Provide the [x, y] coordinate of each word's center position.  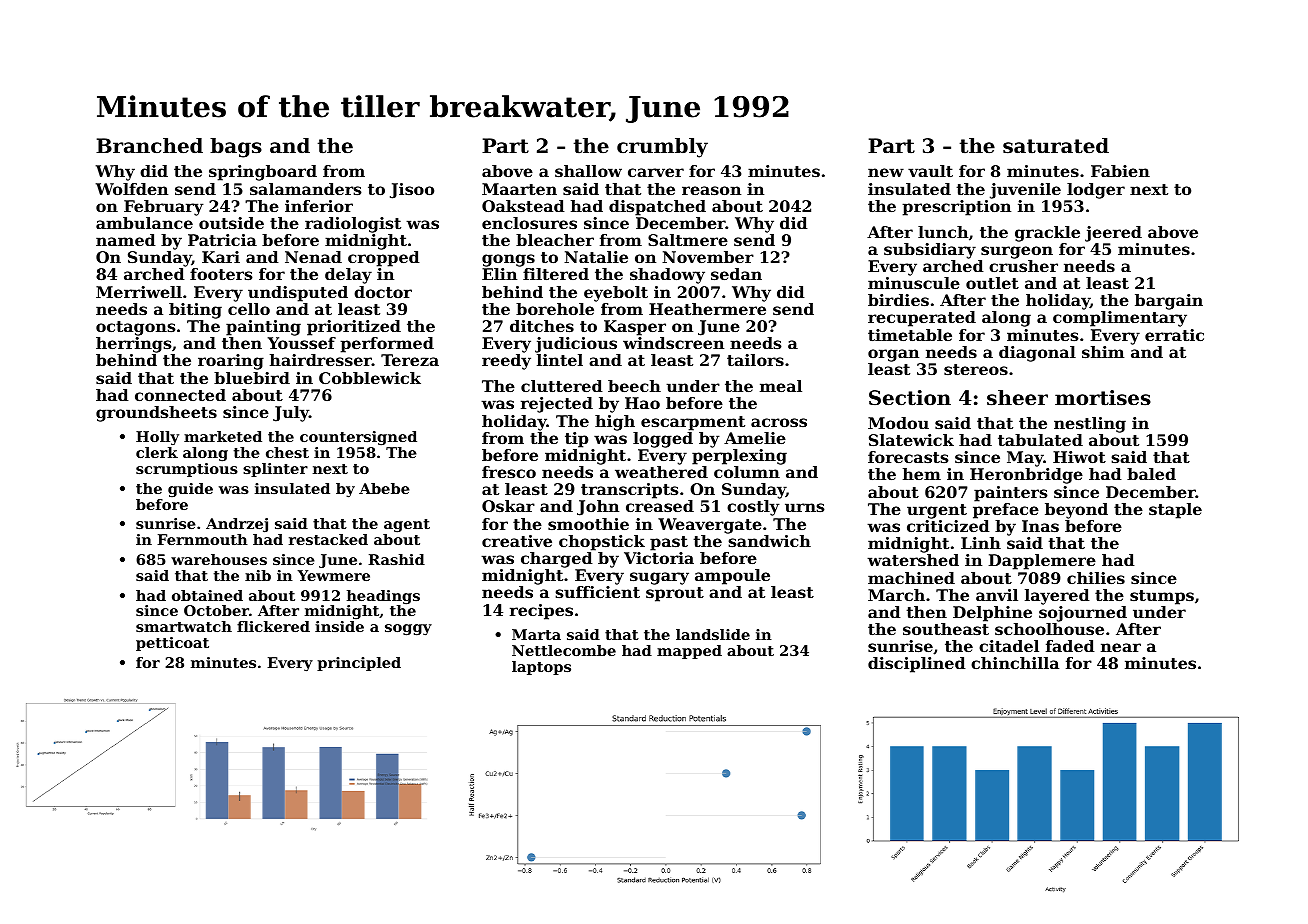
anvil [997, 595]
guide [190, 490]
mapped [689, 652]
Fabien [1120, 171]
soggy [408, 629]
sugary [659, 578]
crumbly [662, 148]
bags [236, 148]
